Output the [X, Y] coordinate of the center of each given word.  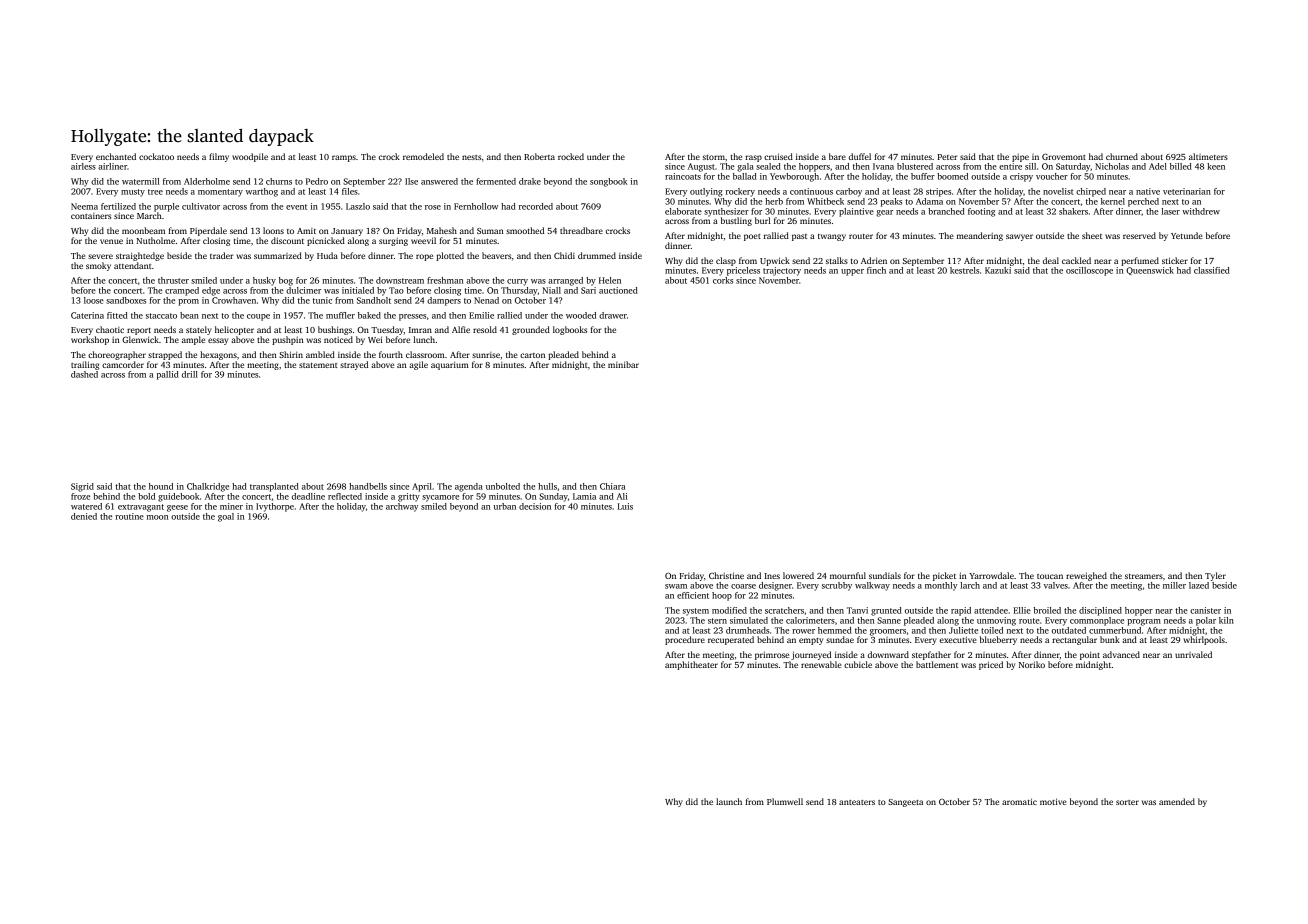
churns [279, 181]
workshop [90, 340]
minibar [623, 364]
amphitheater [691, 665]
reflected [345, 496]
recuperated [731, 640]
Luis [625, 506]
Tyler [1215, 576]
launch [729, 801]
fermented [496, 181]
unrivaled [1193, 654]
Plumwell [785, 801]
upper [852, 272]
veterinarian [1187, 191]
